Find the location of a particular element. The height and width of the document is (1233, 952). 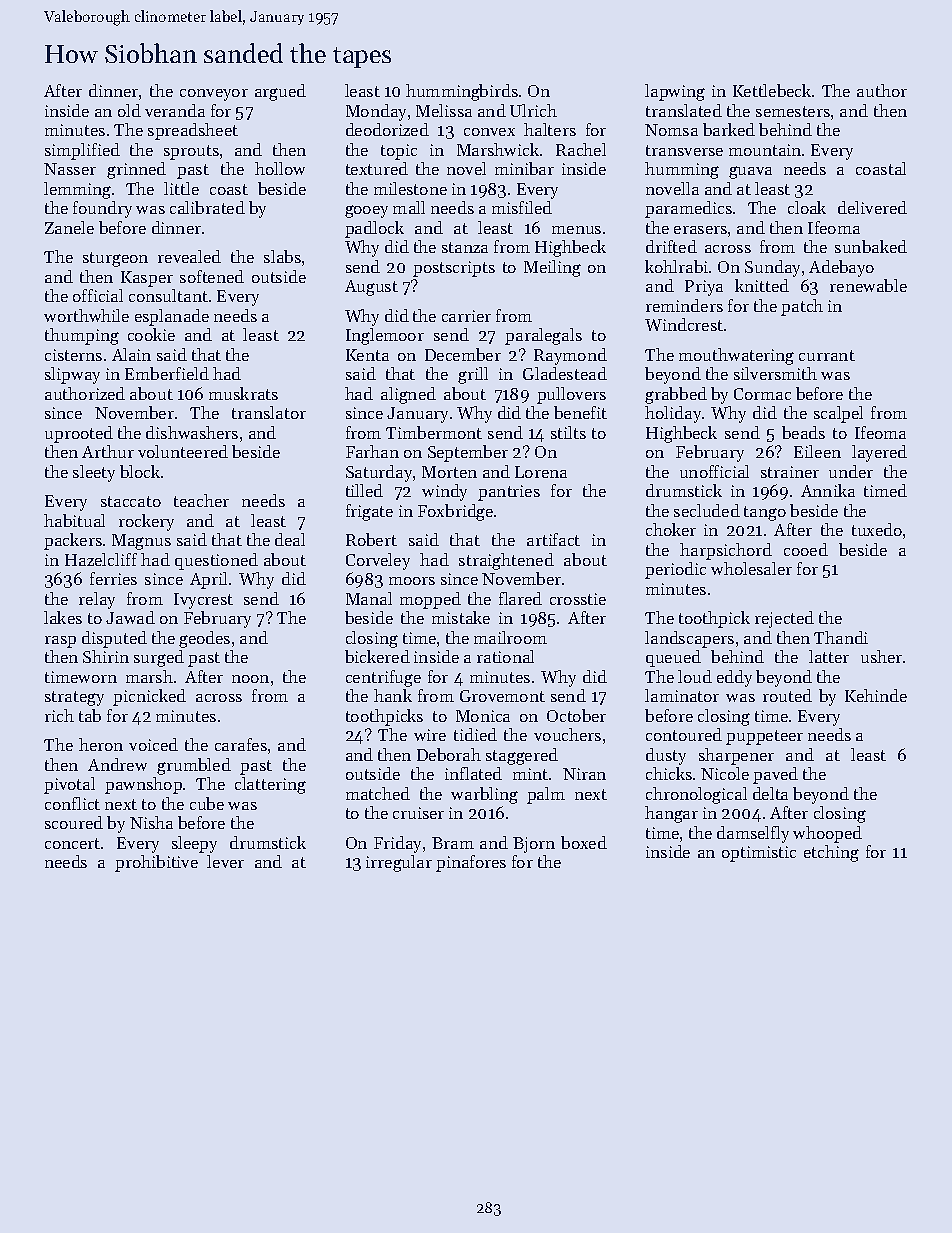

wire is located at coordinates (430, 735).
